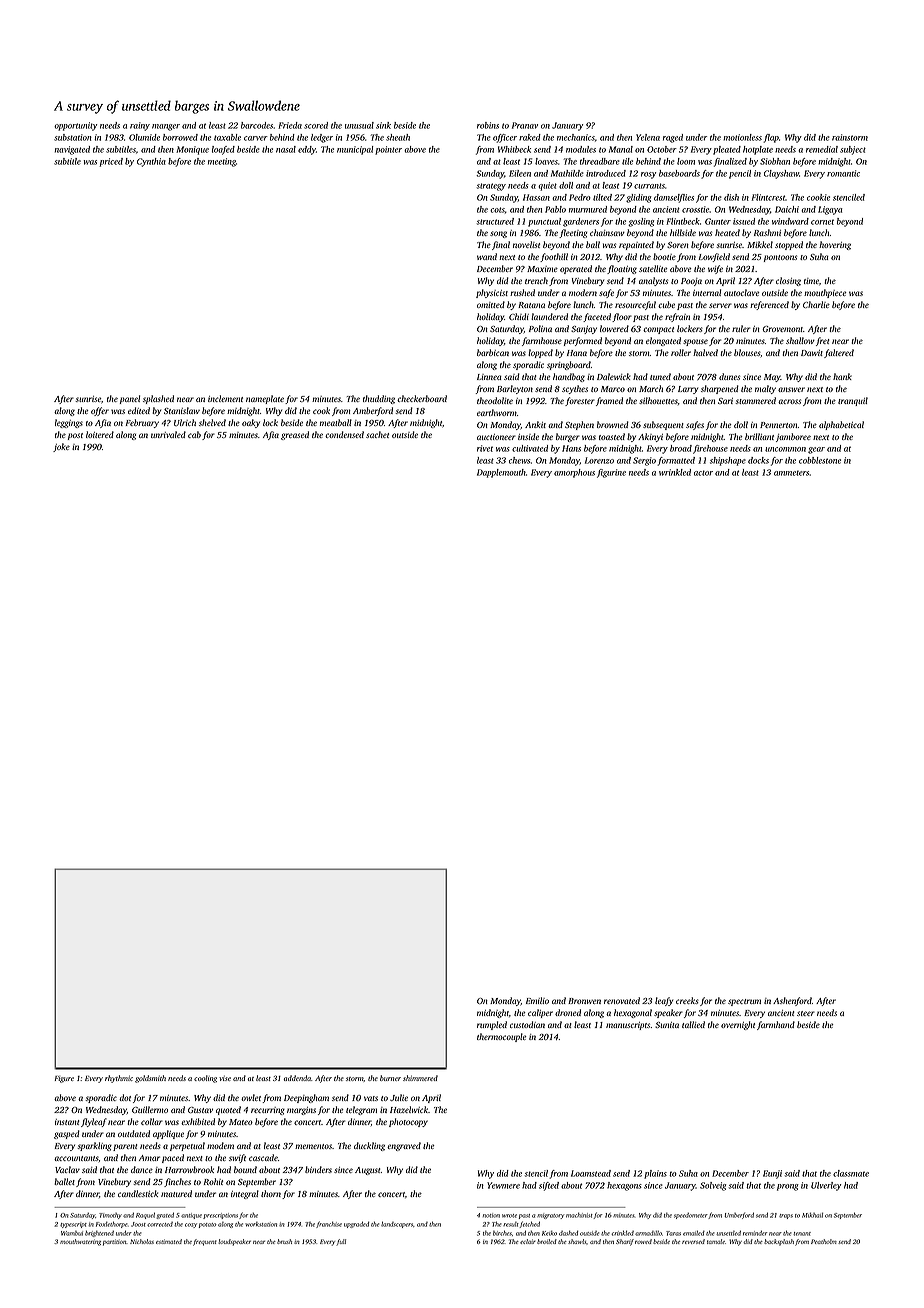  I want to click on municipal, so click(355, 150).
